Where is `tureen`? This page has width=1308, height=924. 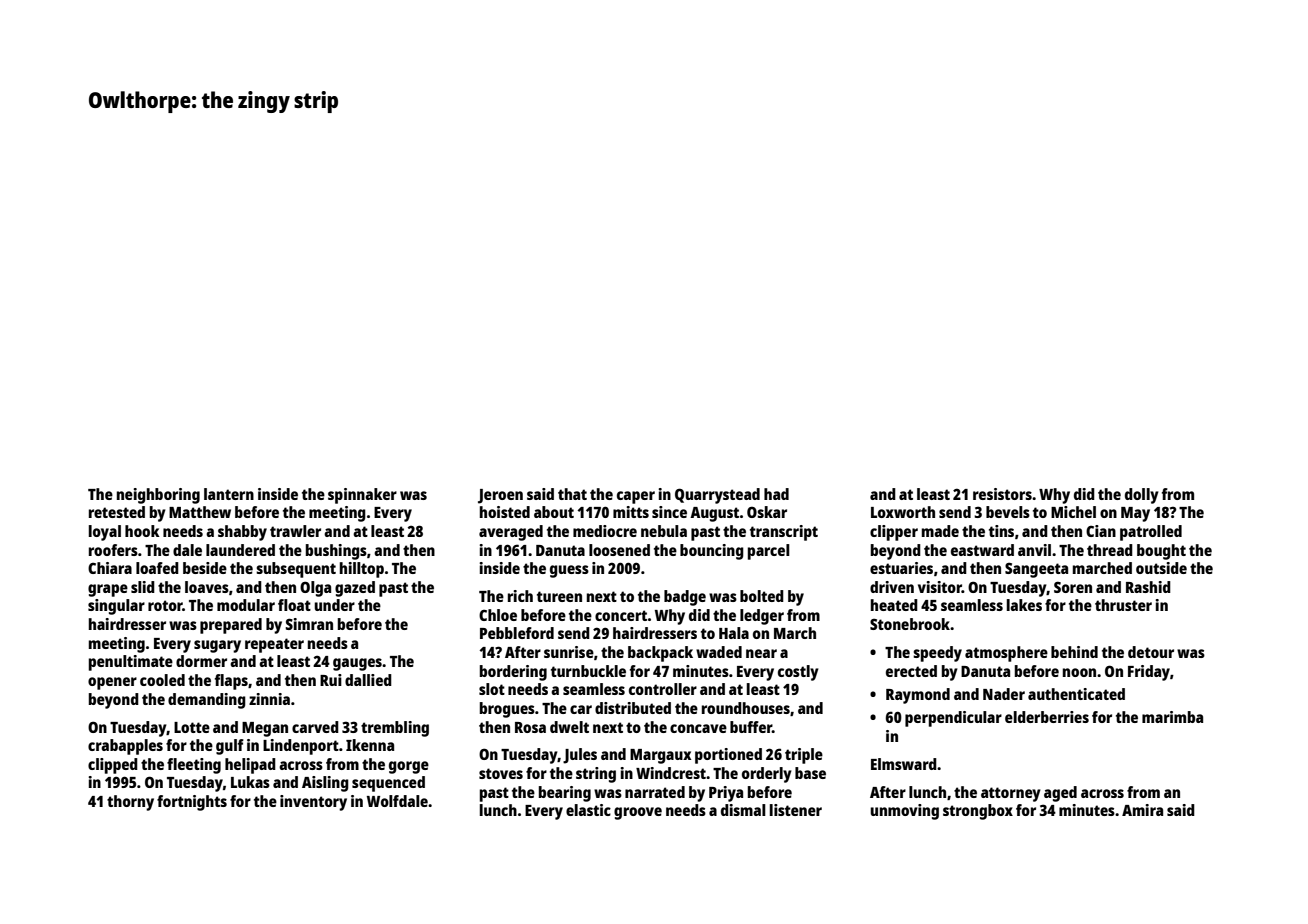
tureen is located at coordinates (559, 596).
